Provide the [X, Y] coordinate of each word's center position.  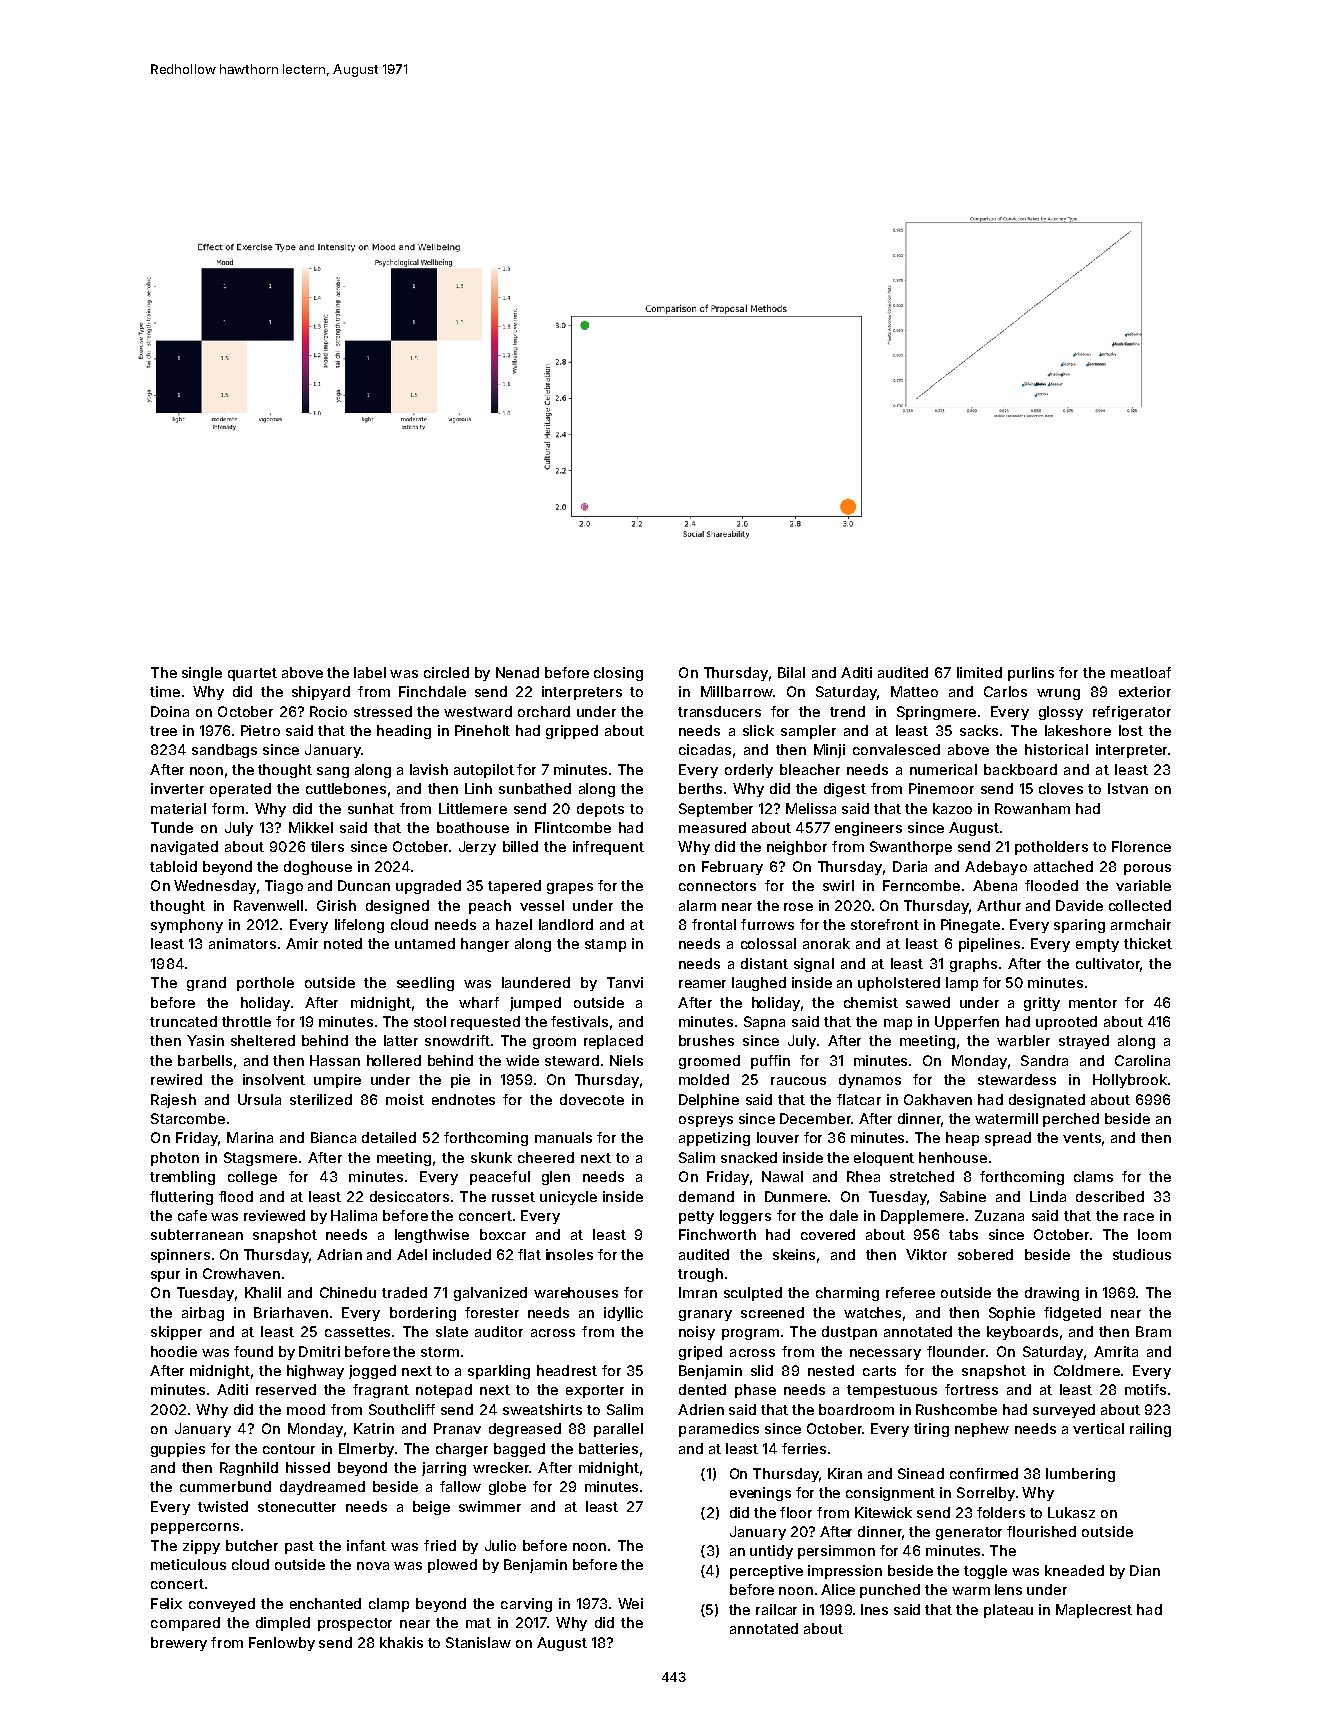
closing [618, 674]
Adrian [339, 1254]
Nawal [782, 1176]
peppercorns [195, 1528]
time [165, 691]
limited [979, 672]
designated [1047, 1101]
